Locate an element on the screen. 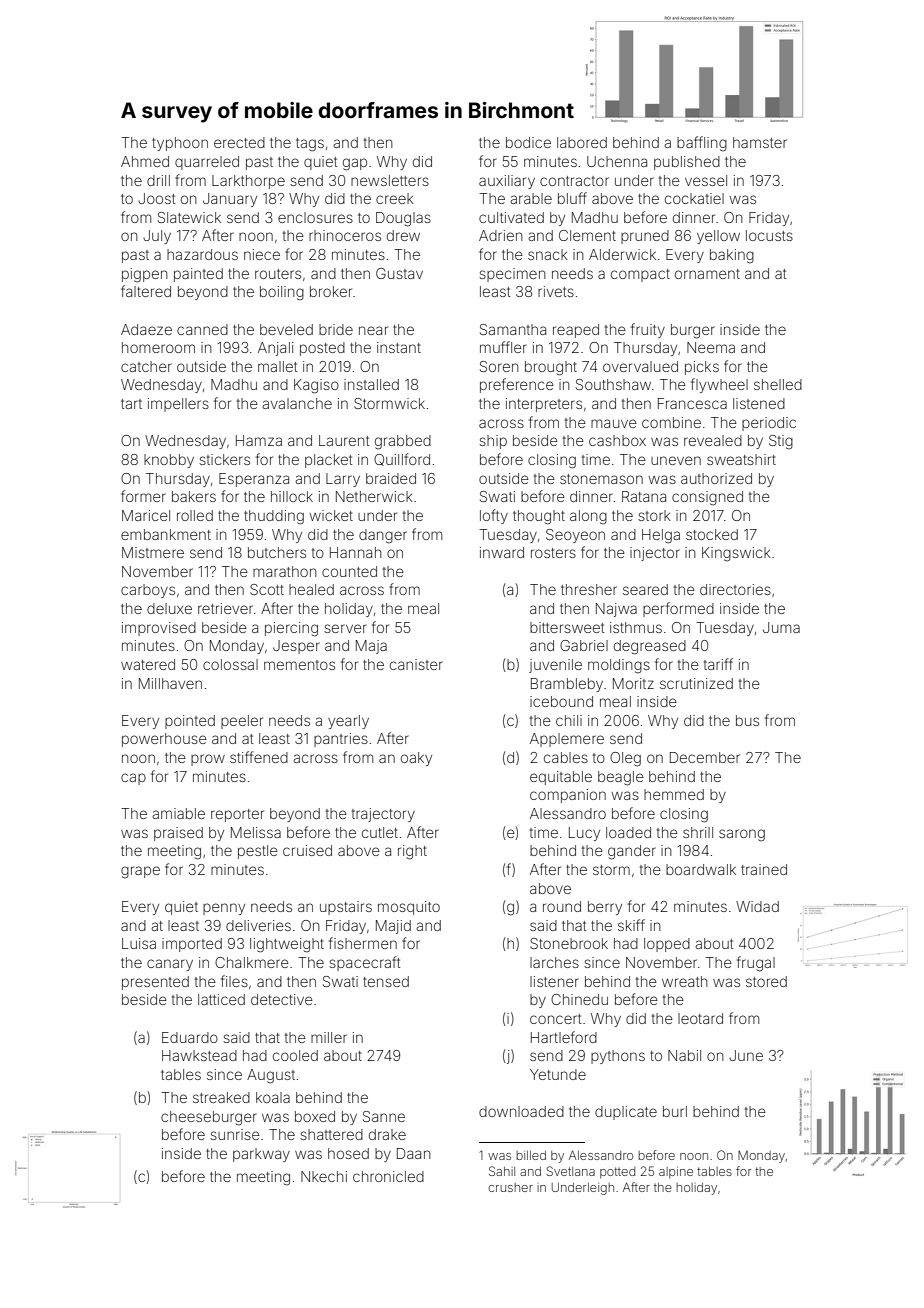  bakers is located at coordinates (194, 496).
